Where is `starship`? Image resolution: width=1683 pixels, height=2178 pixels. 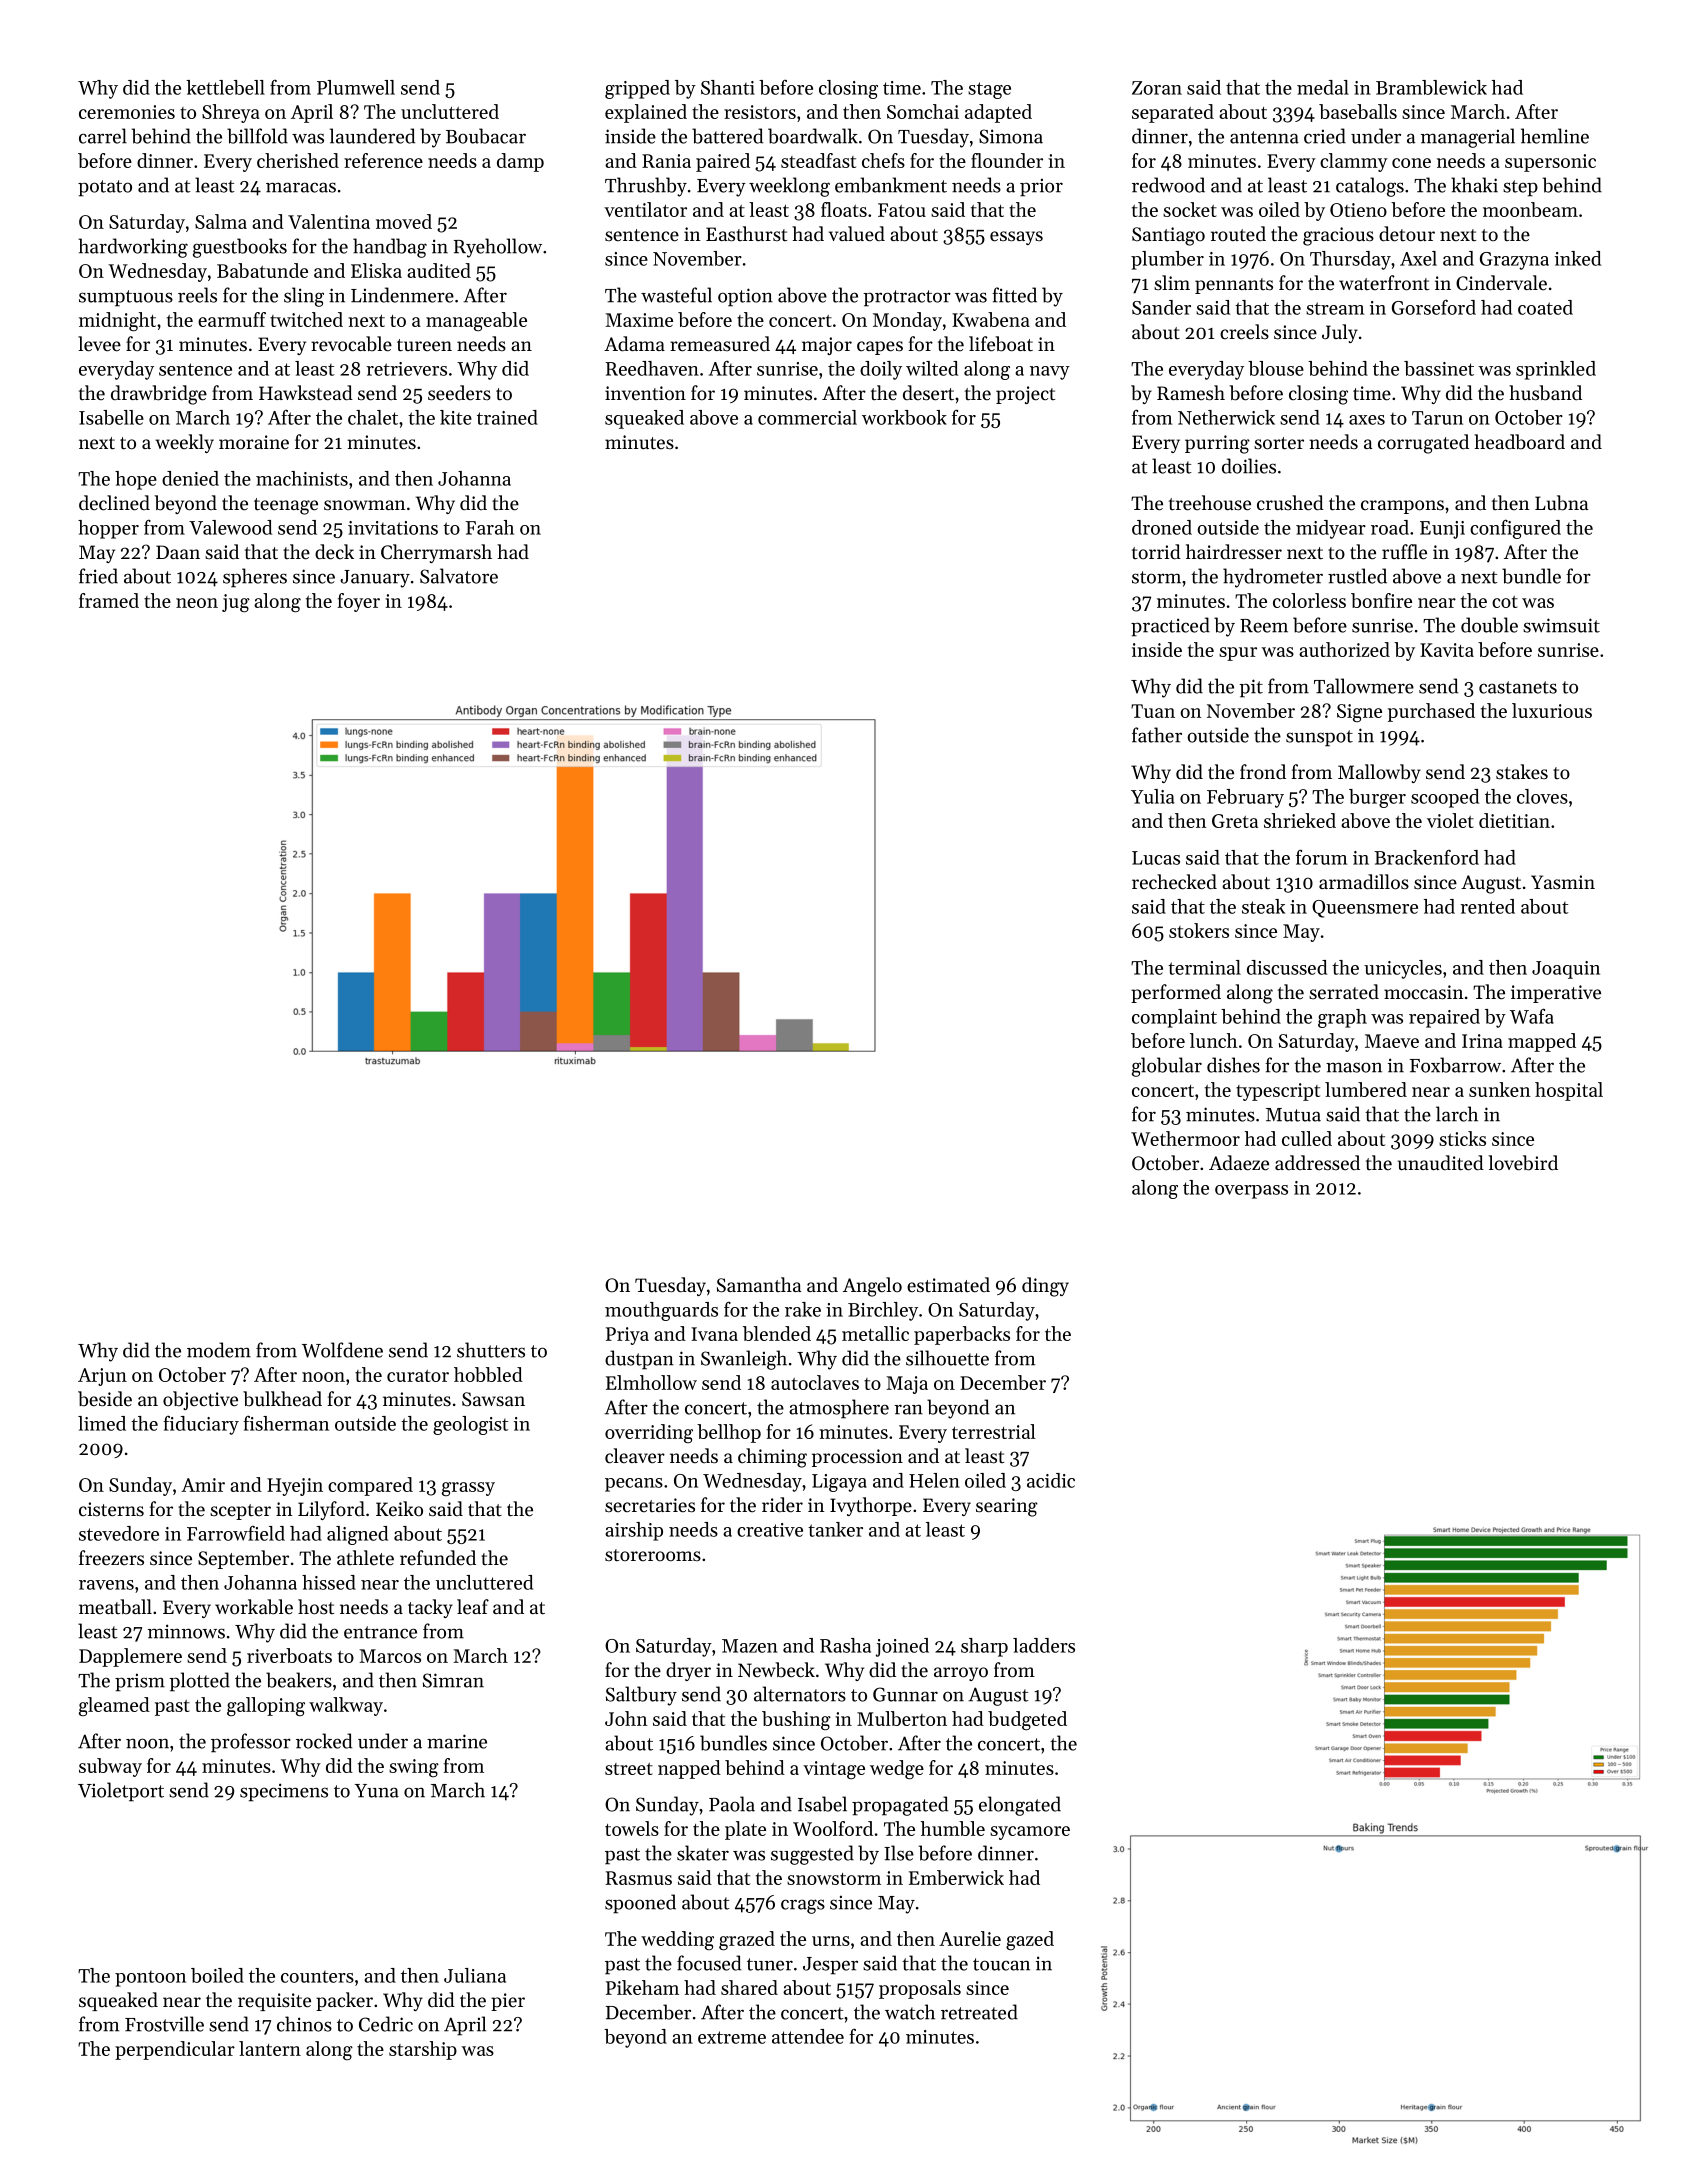 starship is located at coordinates (423, 2050).
